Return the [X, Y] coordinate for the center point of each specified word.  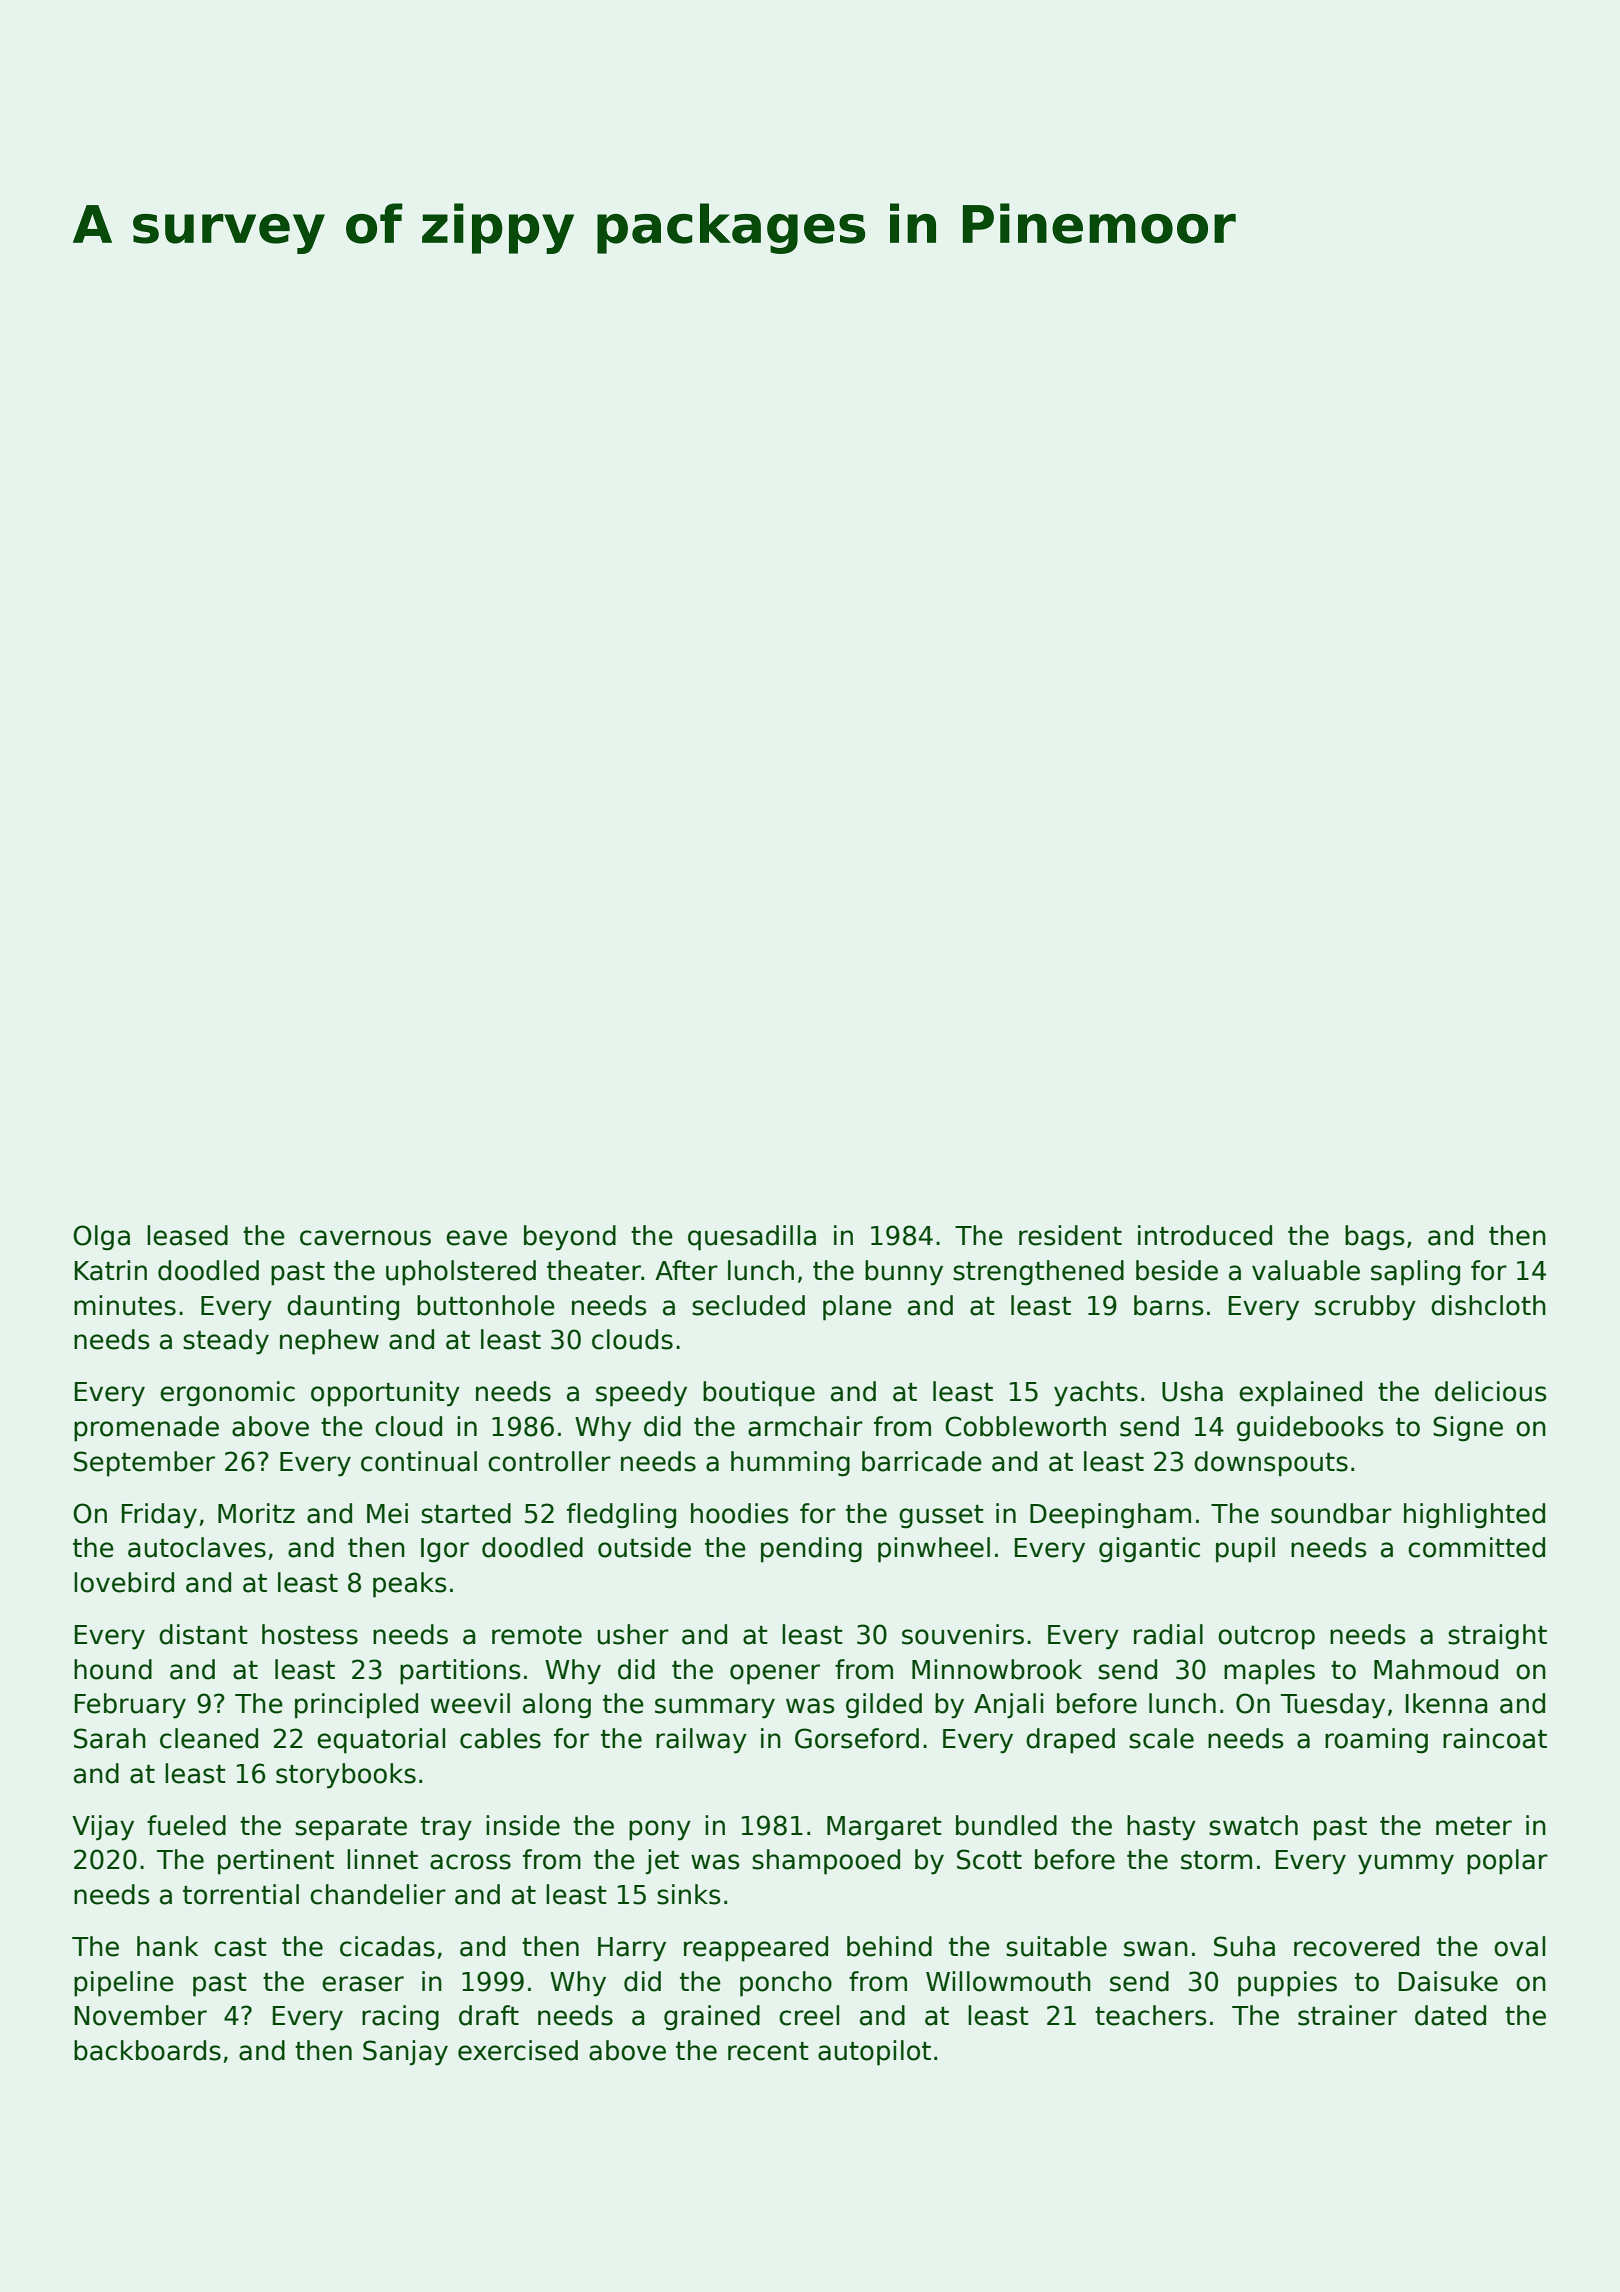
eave [476, 1238]
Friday [159, 1516]
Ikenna [1447, 1703]
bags [1375, 1238]
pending [811, 1550]
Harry [632, 1949]
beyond [570, 1238]
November [141, 2015]
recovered [1356, 1946]
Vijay [103, 1828]
